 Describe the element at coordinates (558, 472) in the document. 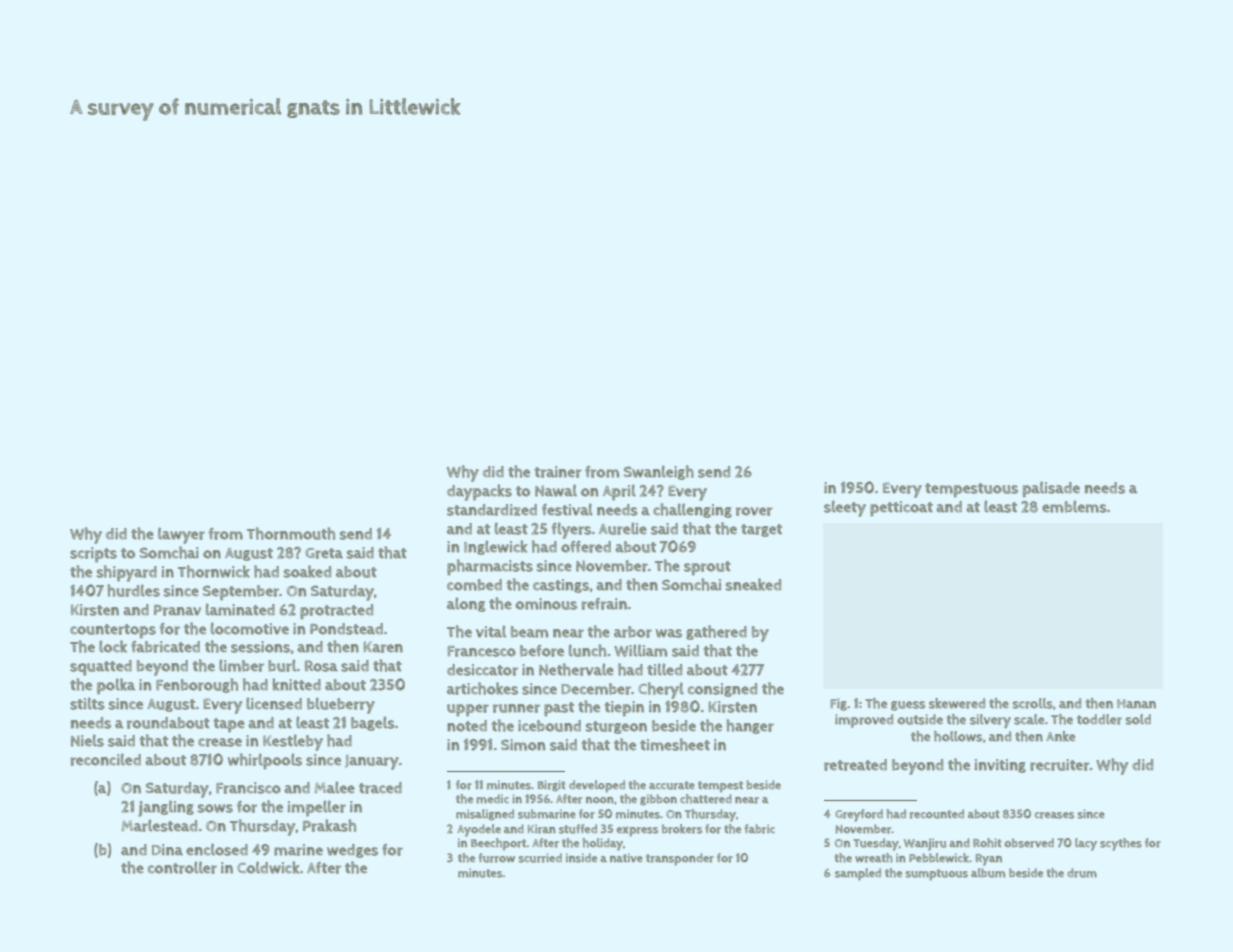

I see `trainer` at that location.
